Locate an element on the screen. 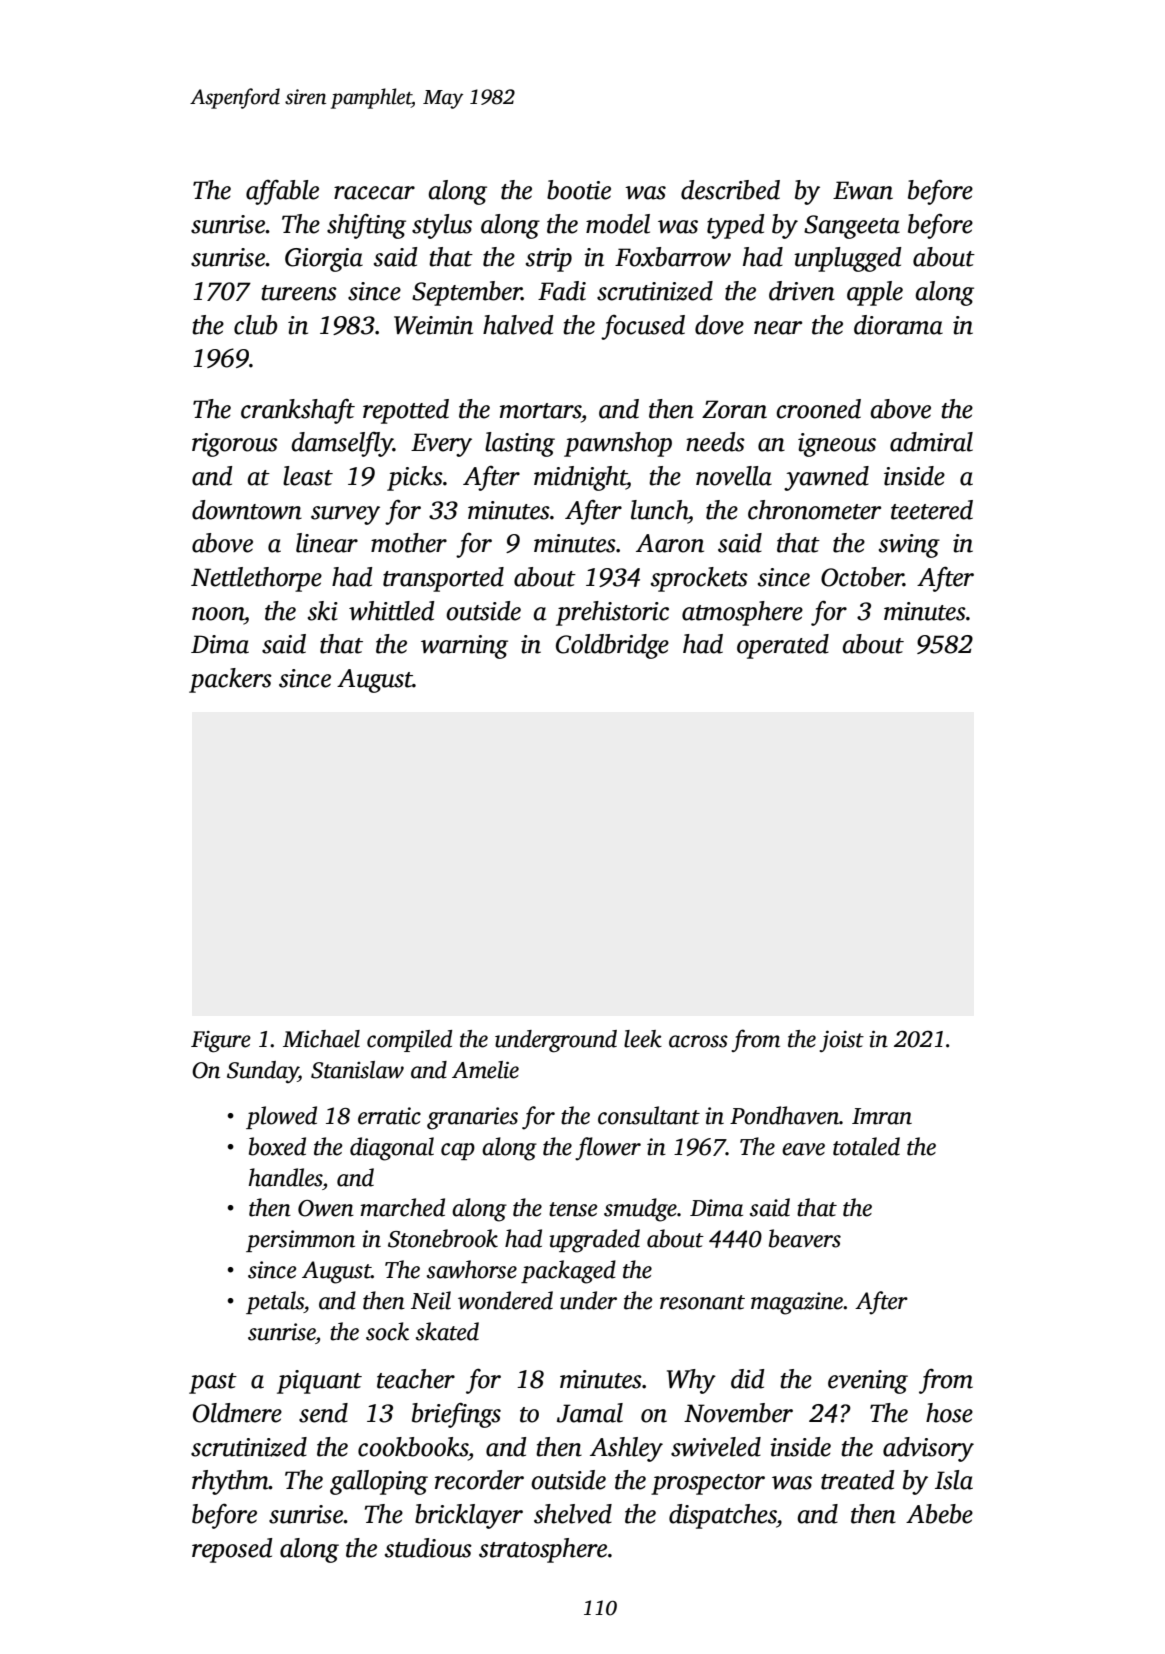 The width and height of the screenshot is (1165, 1654). stylus is located at coordinates (442, 226).
